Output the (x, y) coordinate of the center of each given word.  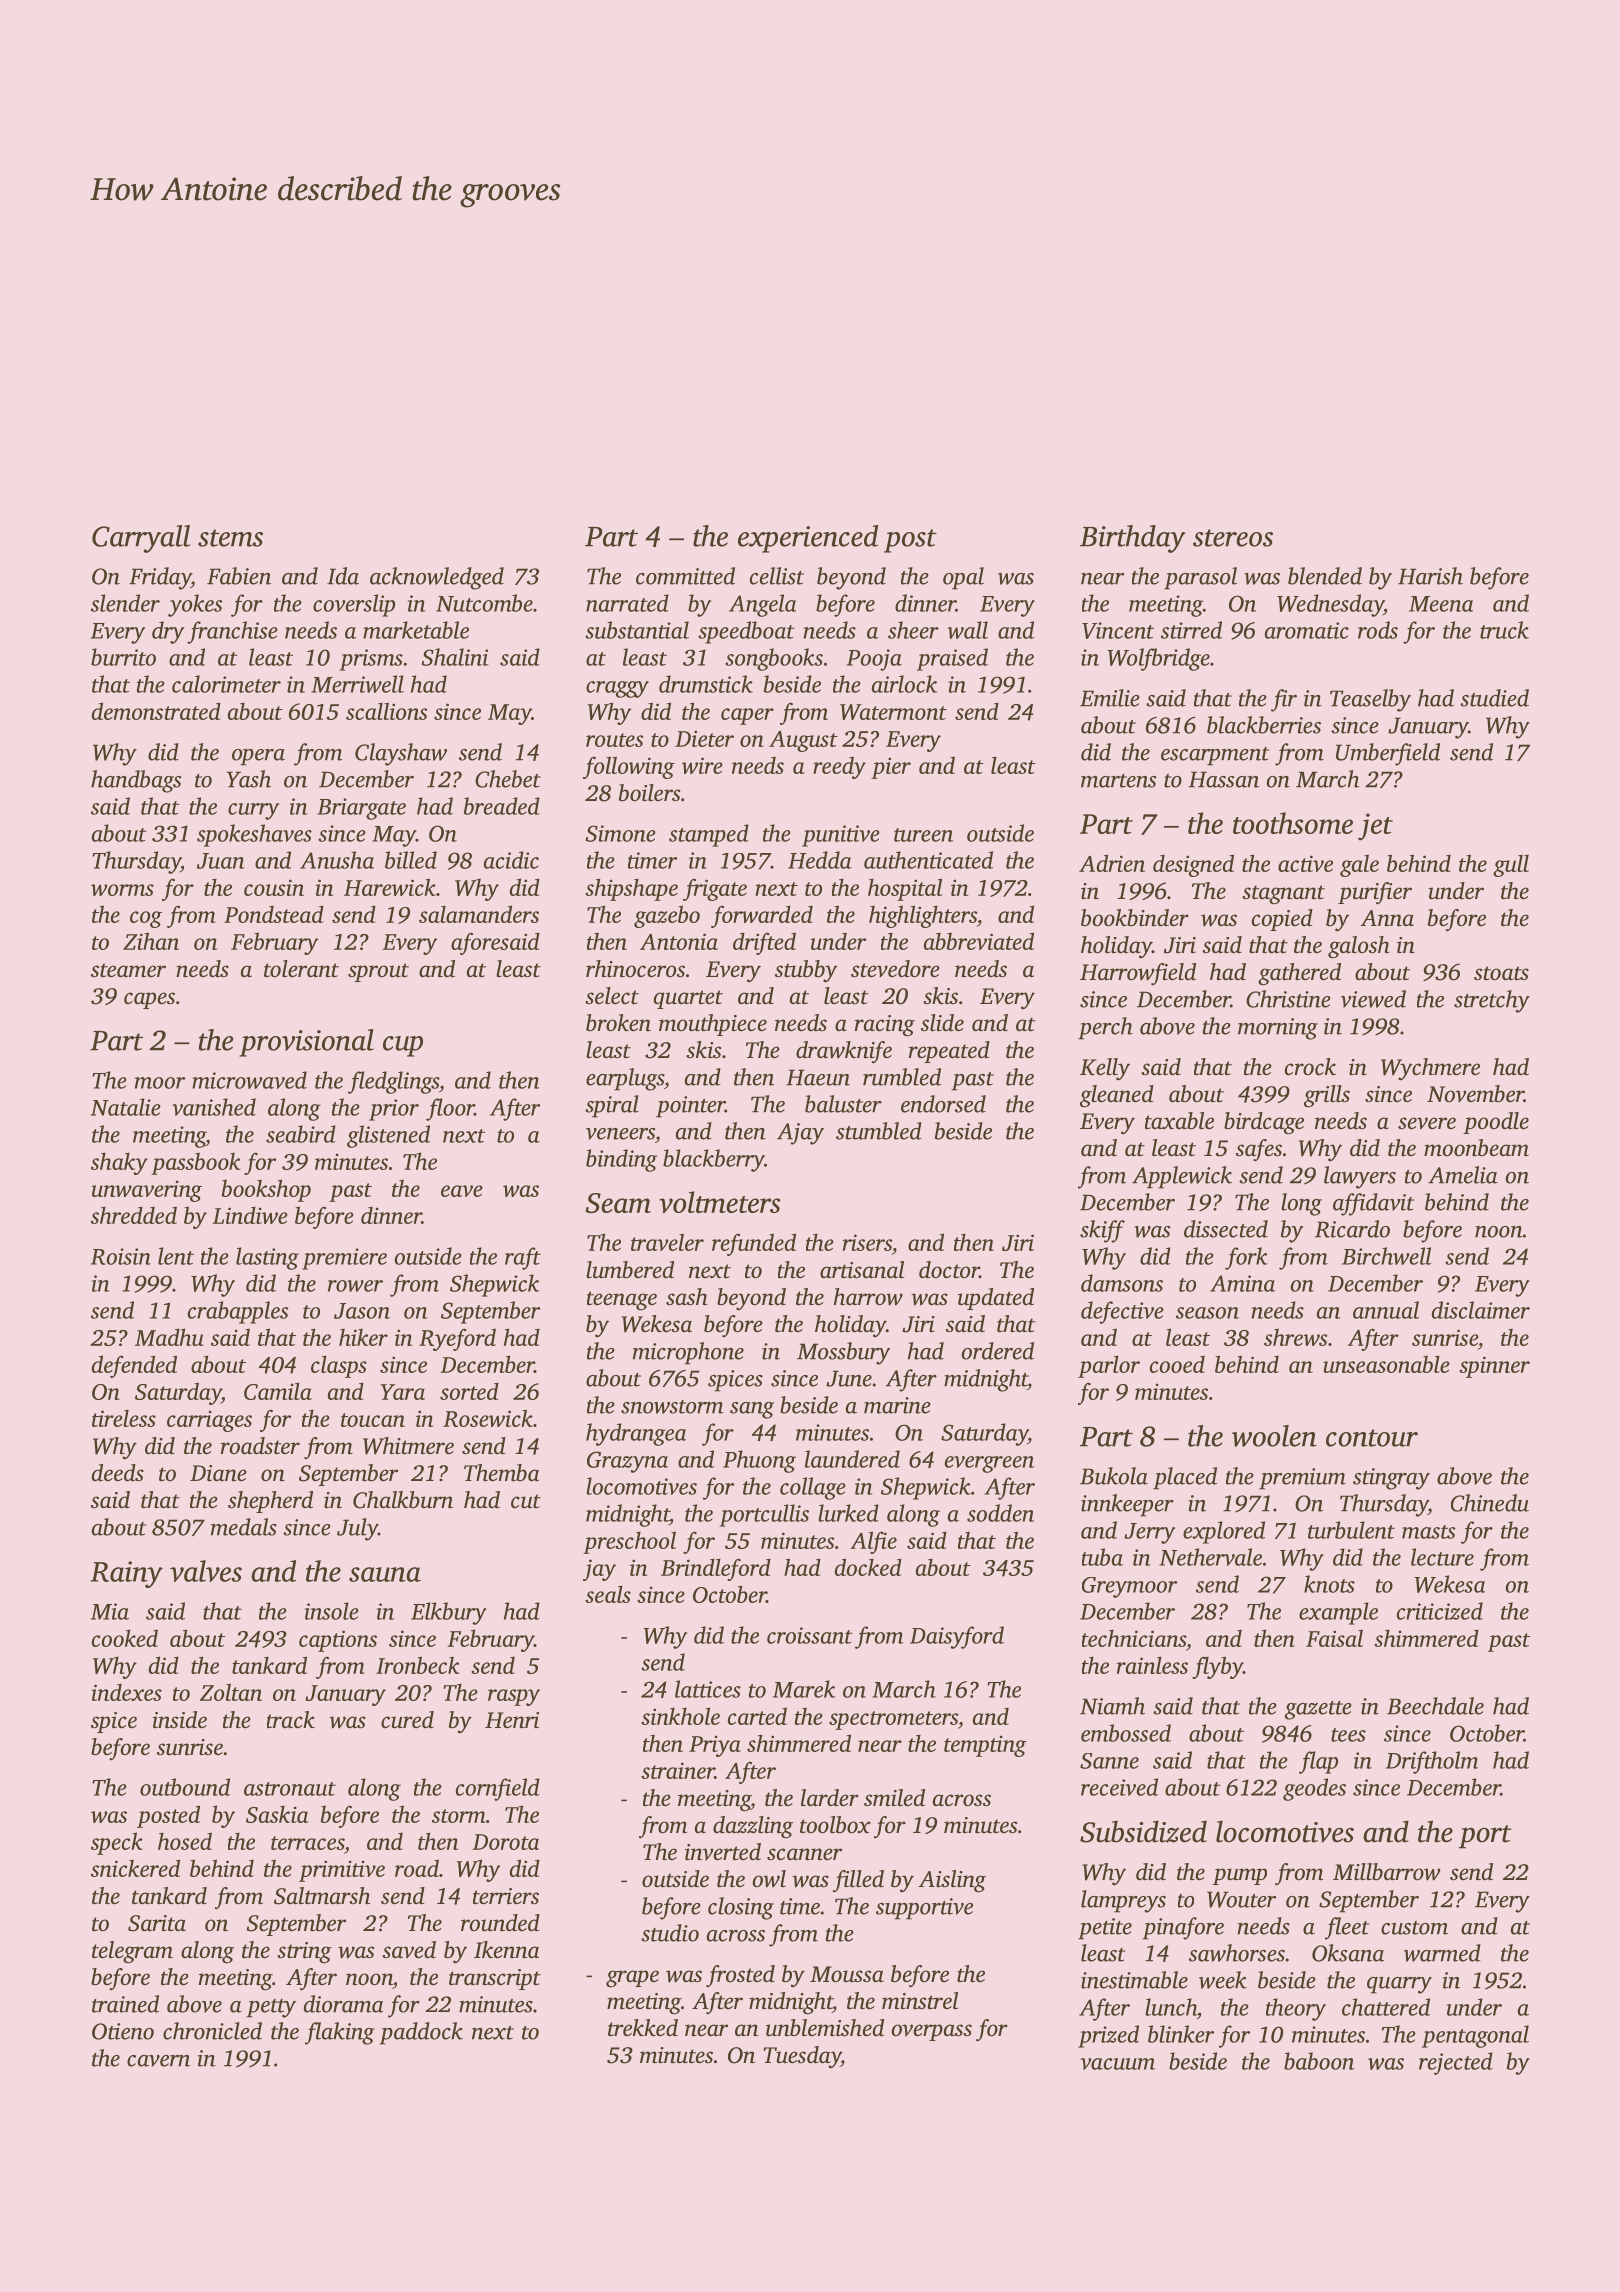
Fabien (239, 576)
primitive (342, 1871)
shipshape (631, 889)
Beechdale (1435, 1706)
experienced (808, 539)
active (1305, 863)
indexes (126, 1692)
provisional (306, 1043)
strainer (678, 1770)
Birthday (1132, 539)
